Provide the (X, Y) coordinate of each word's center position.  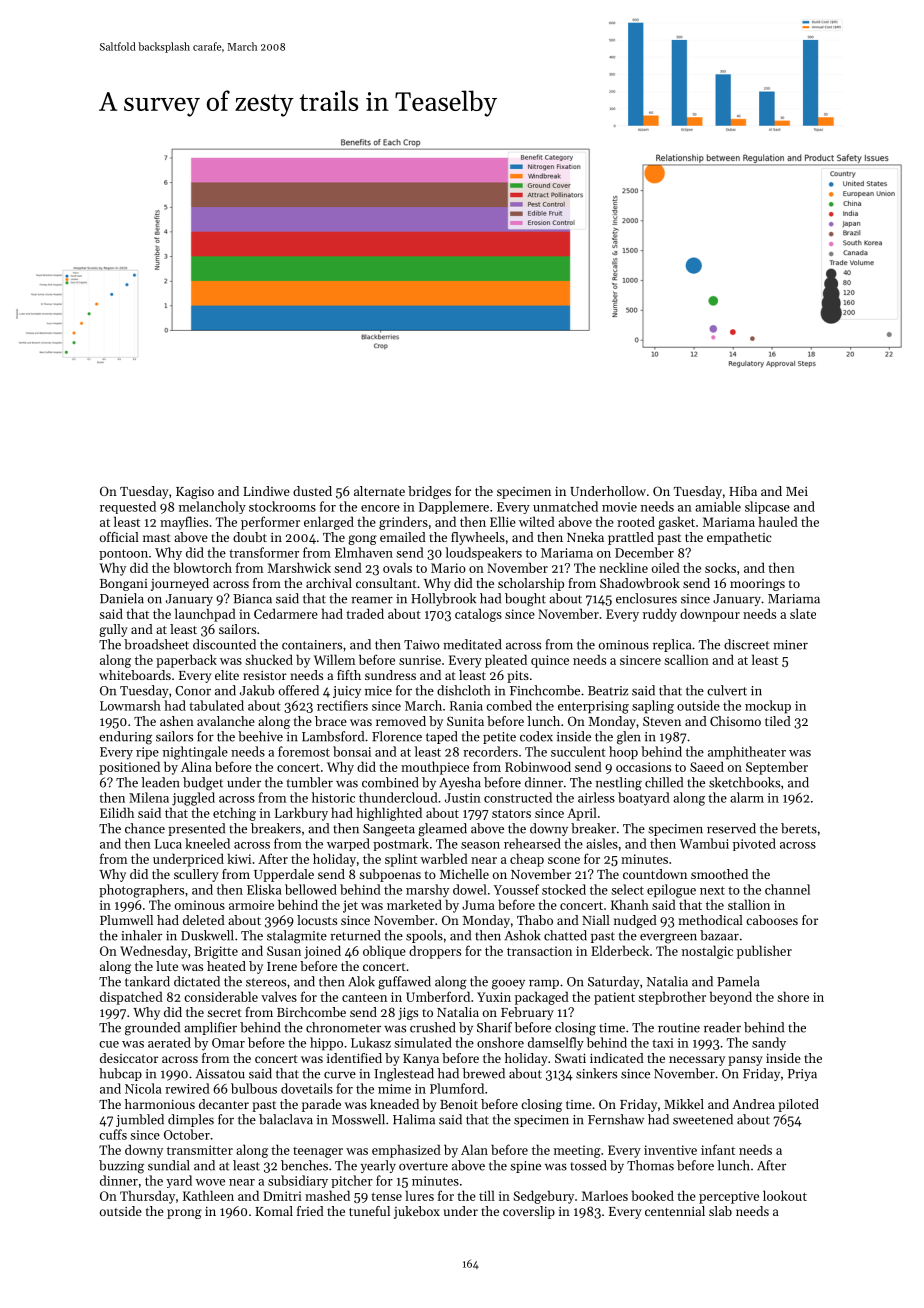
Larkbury (301, 814)
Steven (662, 721)
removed (401, 721)
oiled (666, 567)
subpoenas (390, 875)
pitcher (352, 1181)
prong (184, 1214)
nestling (619, 784)
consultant (386, 583)
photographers (141, 891)
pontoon (123, 554)
